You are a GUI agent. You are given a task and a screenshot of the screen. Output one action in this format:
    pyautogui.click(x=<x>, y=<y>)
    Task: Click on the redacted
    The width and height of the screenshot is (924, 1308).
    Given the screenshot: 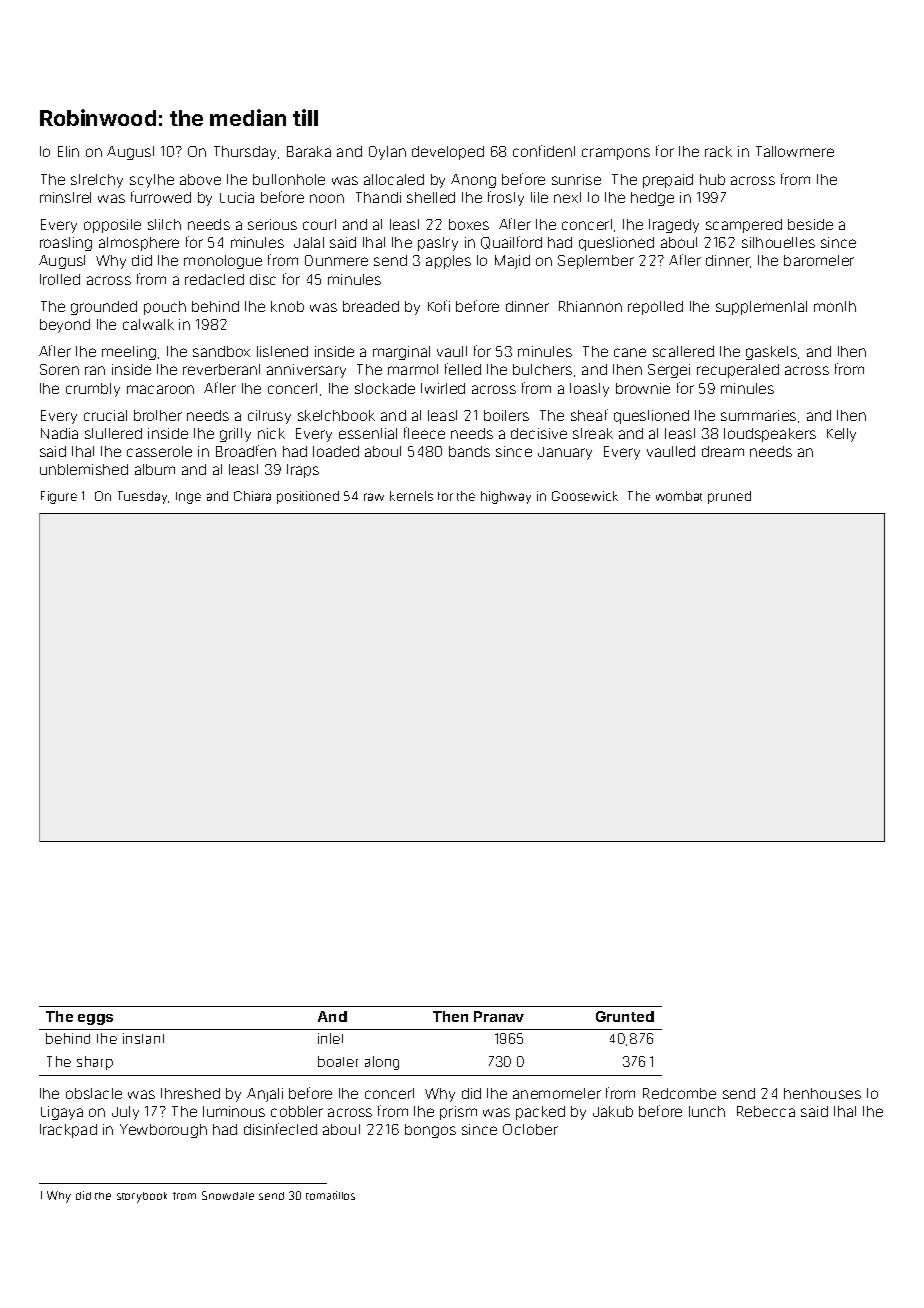 What is the action you would take?
    pyautogui.click(x=214, y=279)
